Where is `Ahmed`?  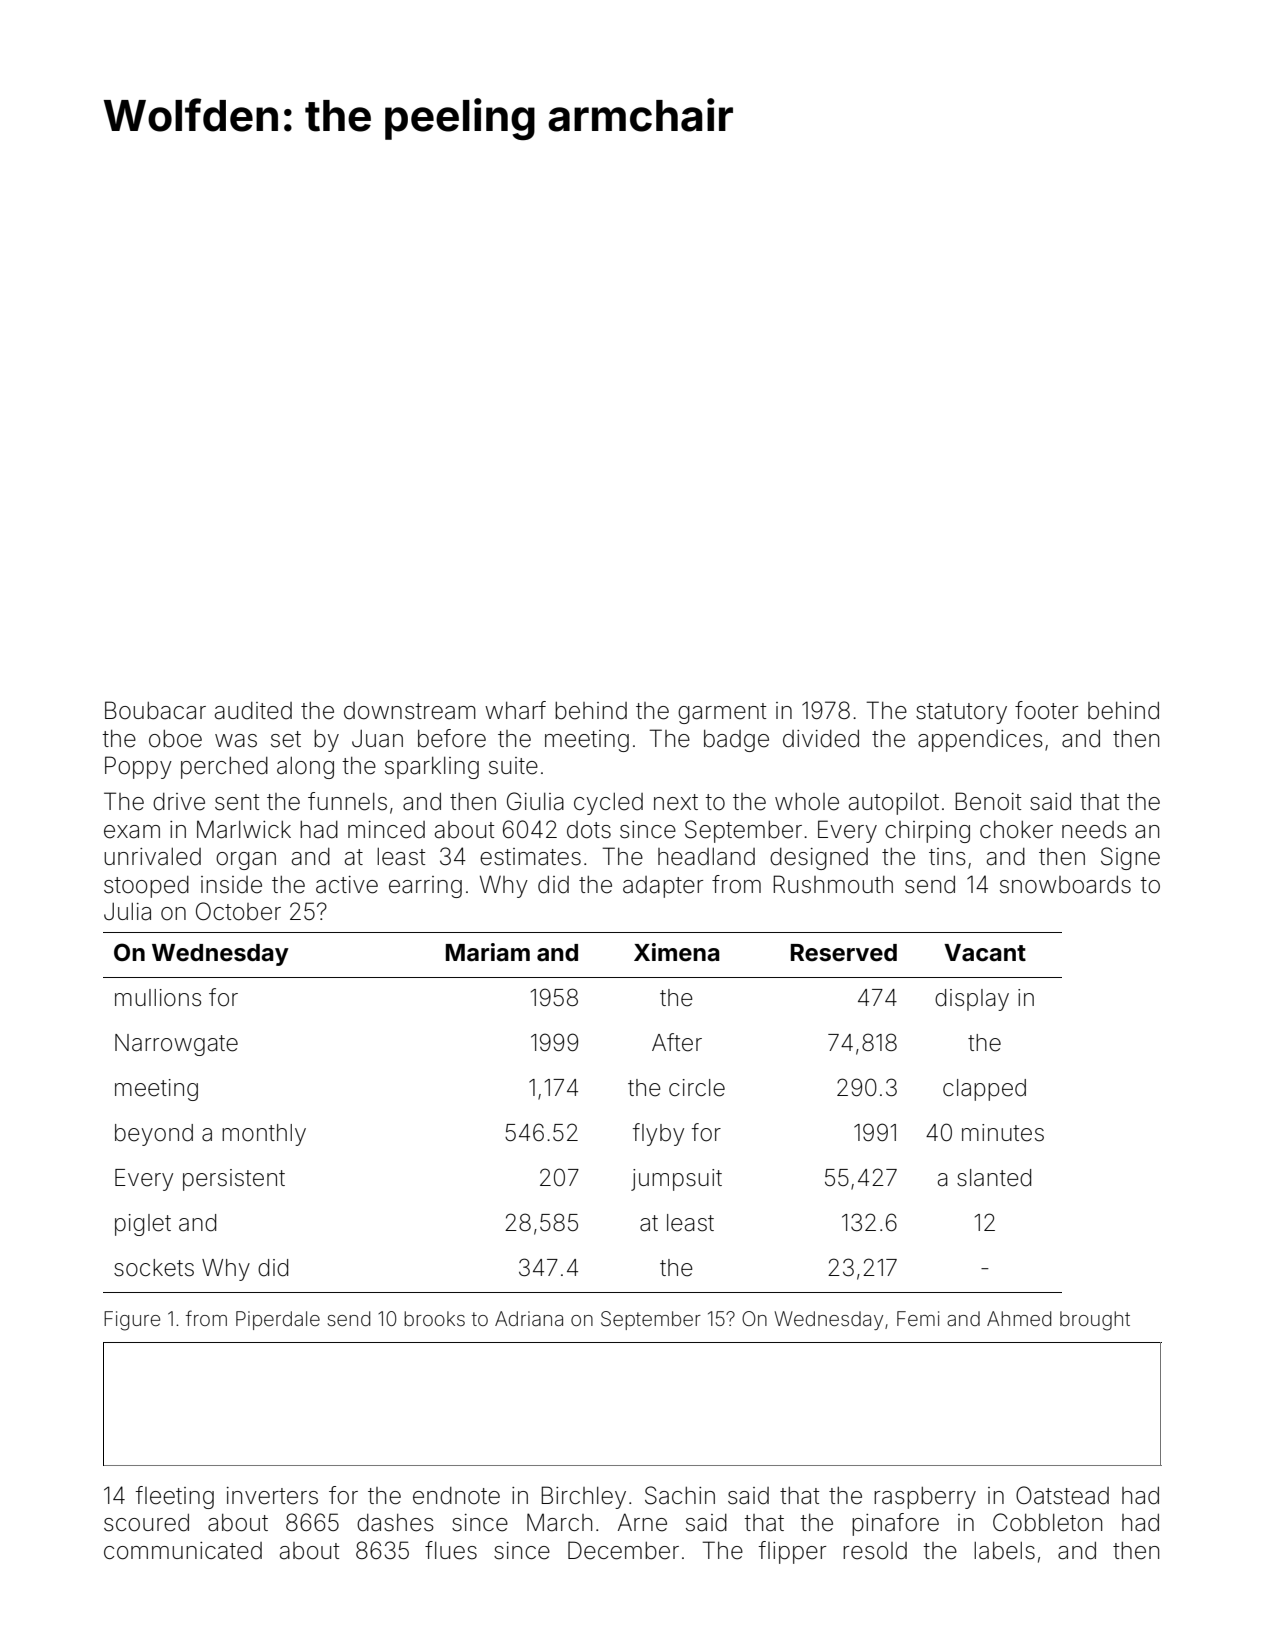 Ahmed is located at coordinates (1019, 1318).
